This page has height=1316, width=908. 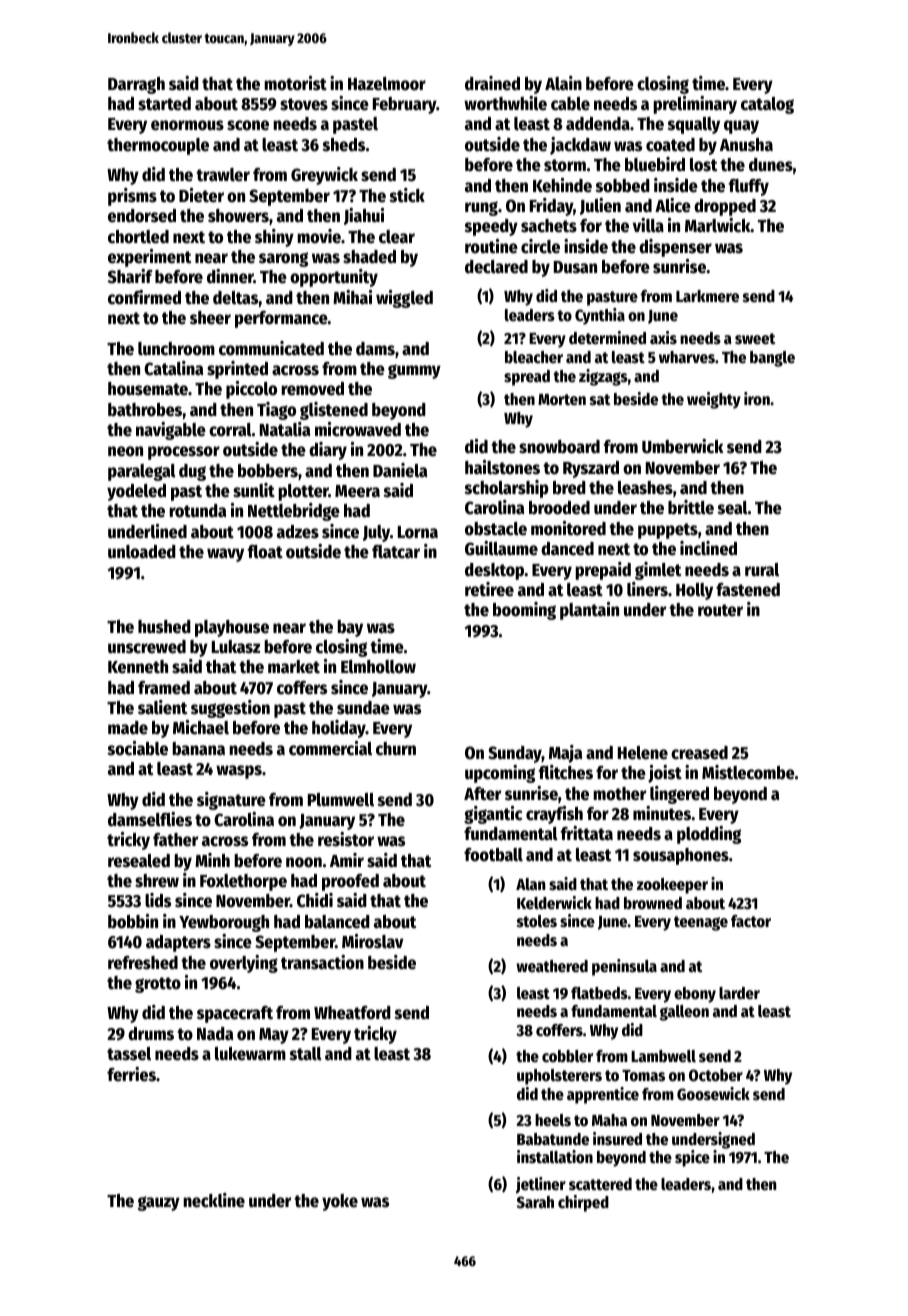 What do you see at coordinates (330, 748) in the page?
I see `commercial` at bounding box center [330, 748].
